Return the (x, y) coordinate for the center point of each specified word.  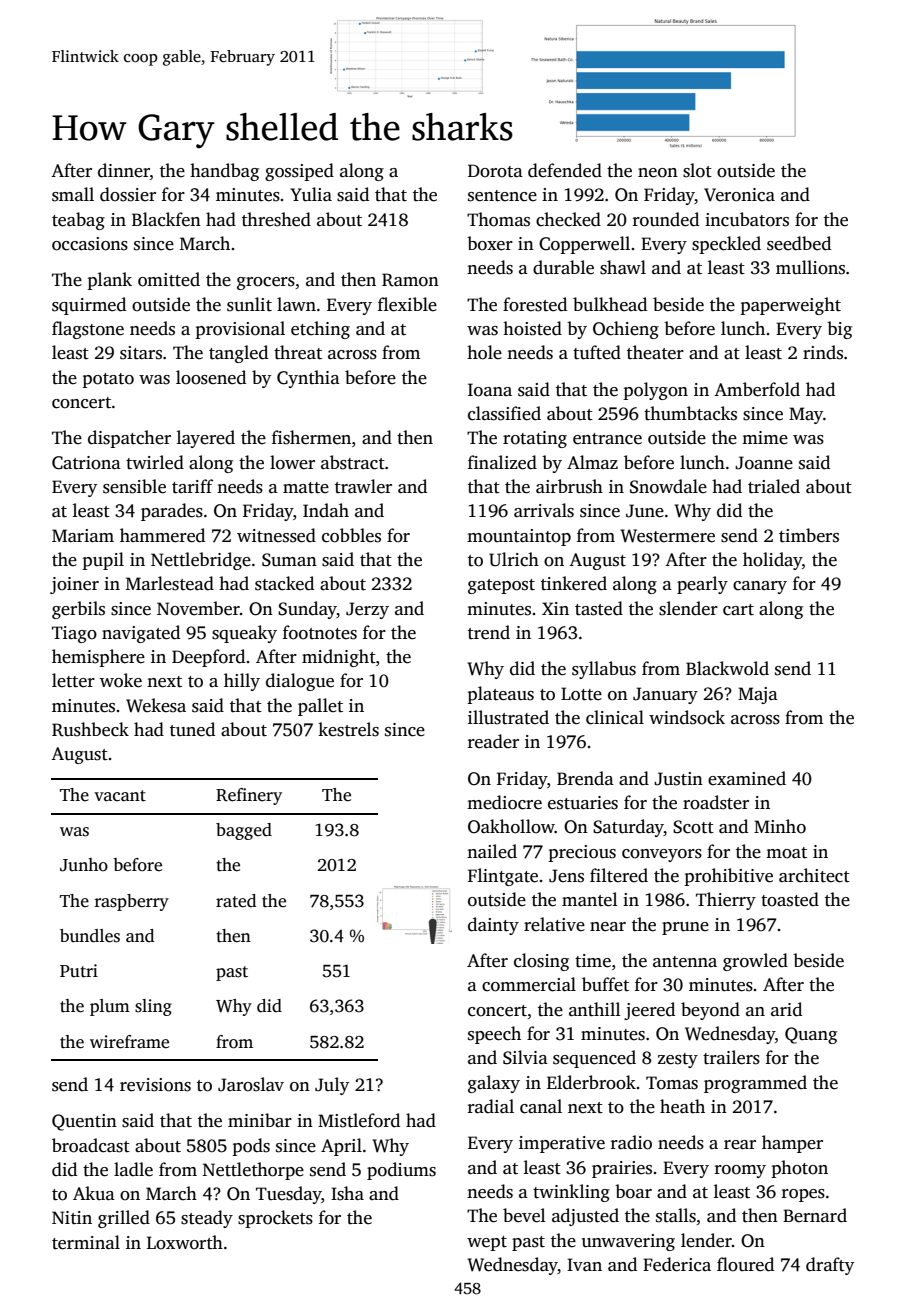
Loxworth (185, 1242)
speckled (726, 245)
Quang (811, 1035)
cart (738, 610)
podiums (401, 1171)
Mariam (83, 535)
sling (153, 1007)
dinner (124, 170)
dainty (493, 926)
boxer (490, 243)
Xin (555, 608)
